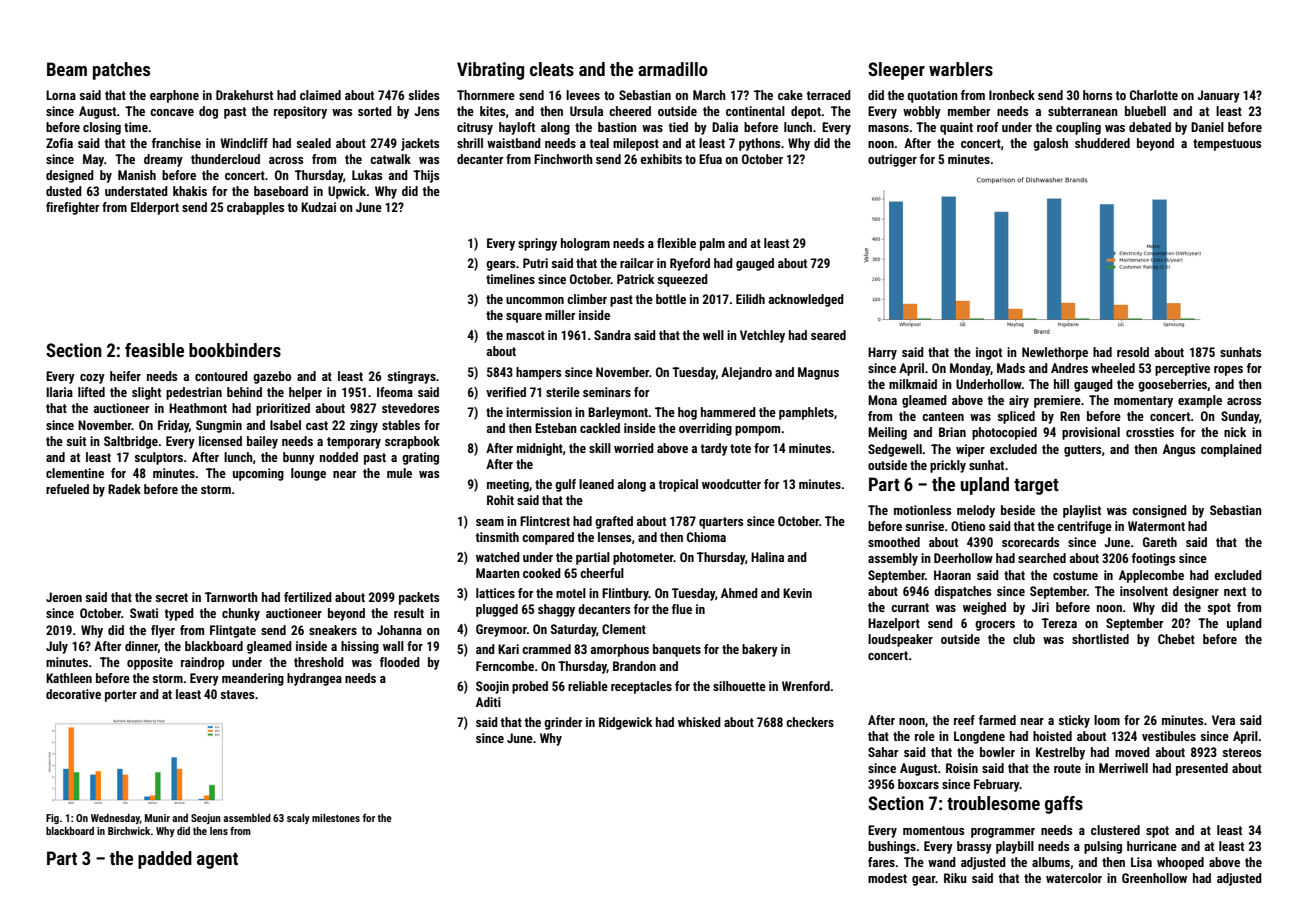 This page has width=1308, height=924. Describe the element at coordinates (1154, 95) in the page. I see `Charlotte` at that location.
